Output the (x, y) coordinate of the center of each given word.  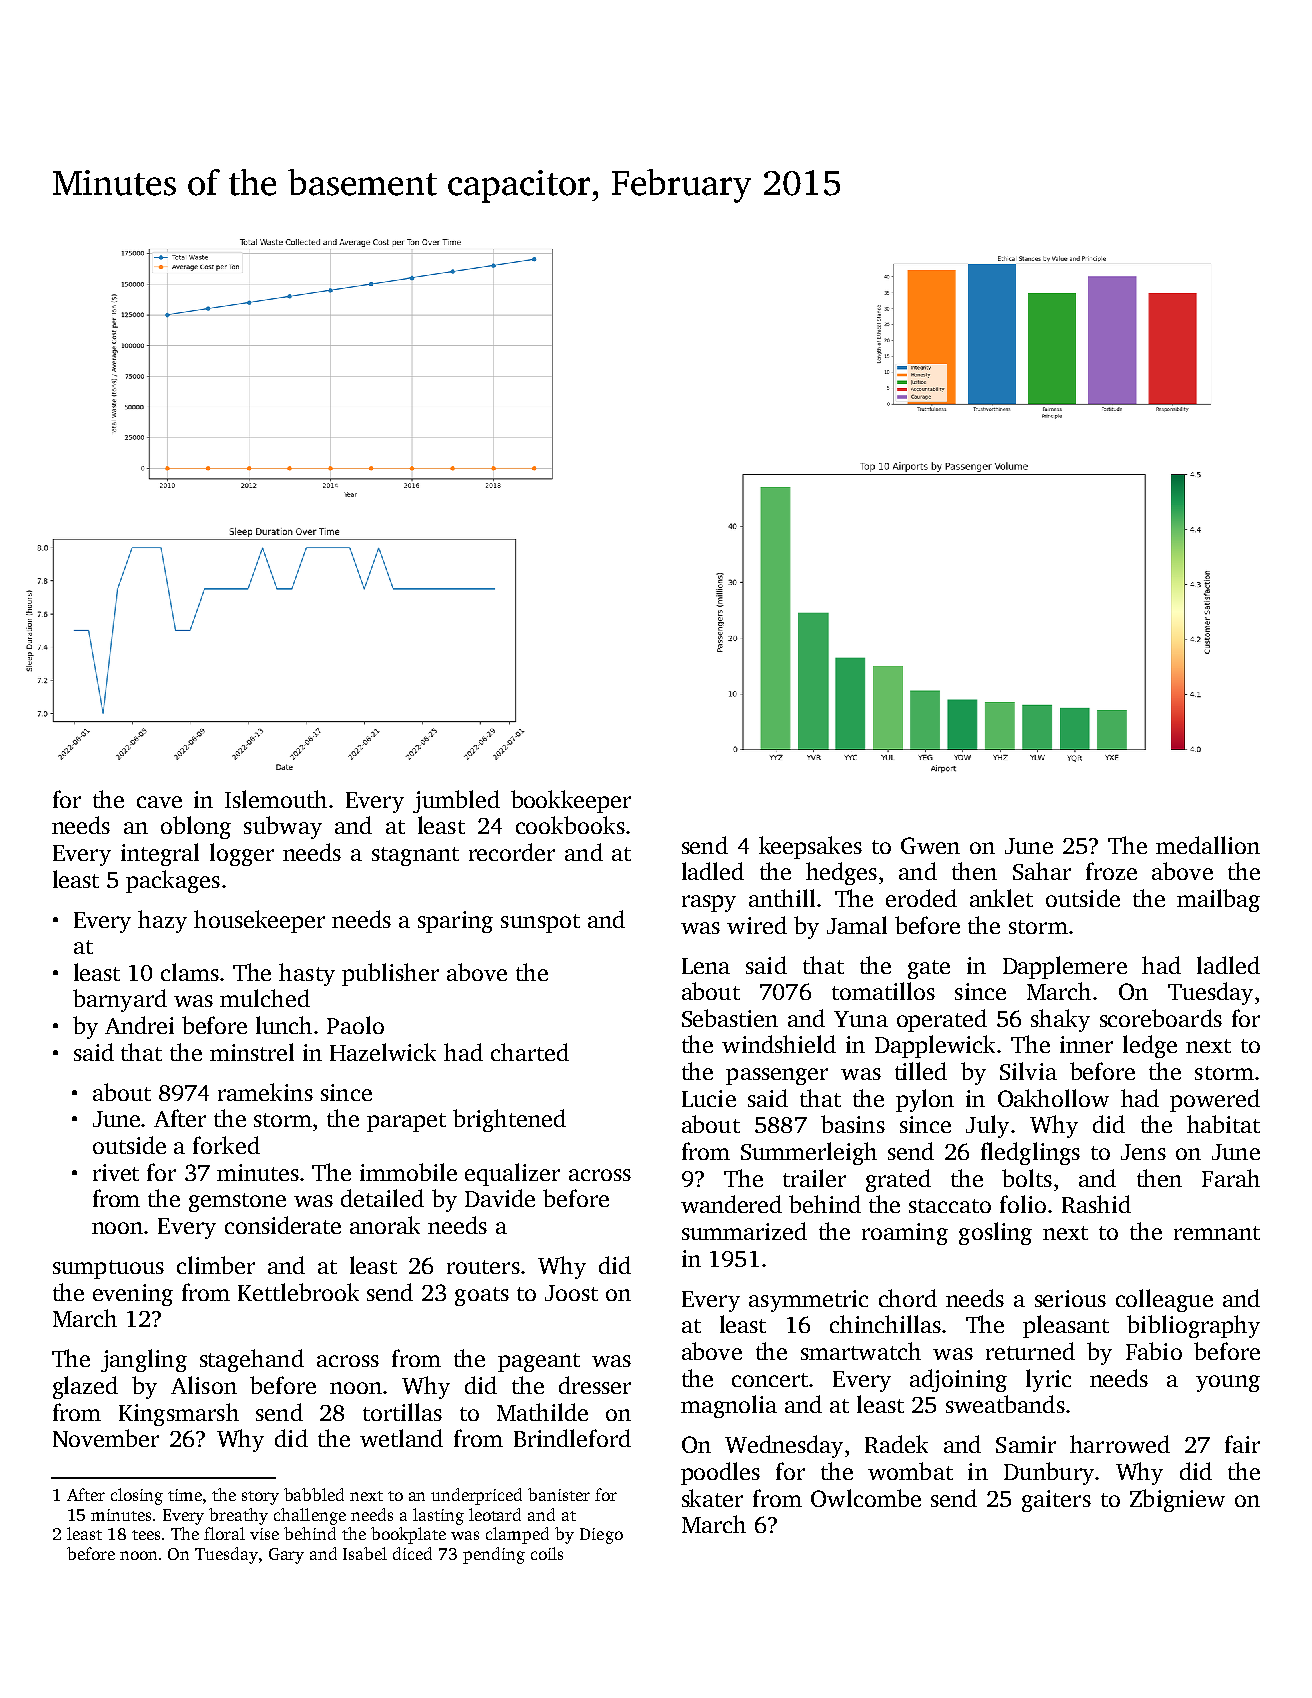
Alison (204, 1385)
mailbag (1218, 900)
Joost (571, 1293)
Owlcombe (866, 1498)
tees (146, 1535)
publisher (390, 974)
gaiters (1056, 1501)
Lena (706, 966)
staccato (950, 1206)
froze (1111, 871)
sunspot (540, 923)
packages (173, 881)
